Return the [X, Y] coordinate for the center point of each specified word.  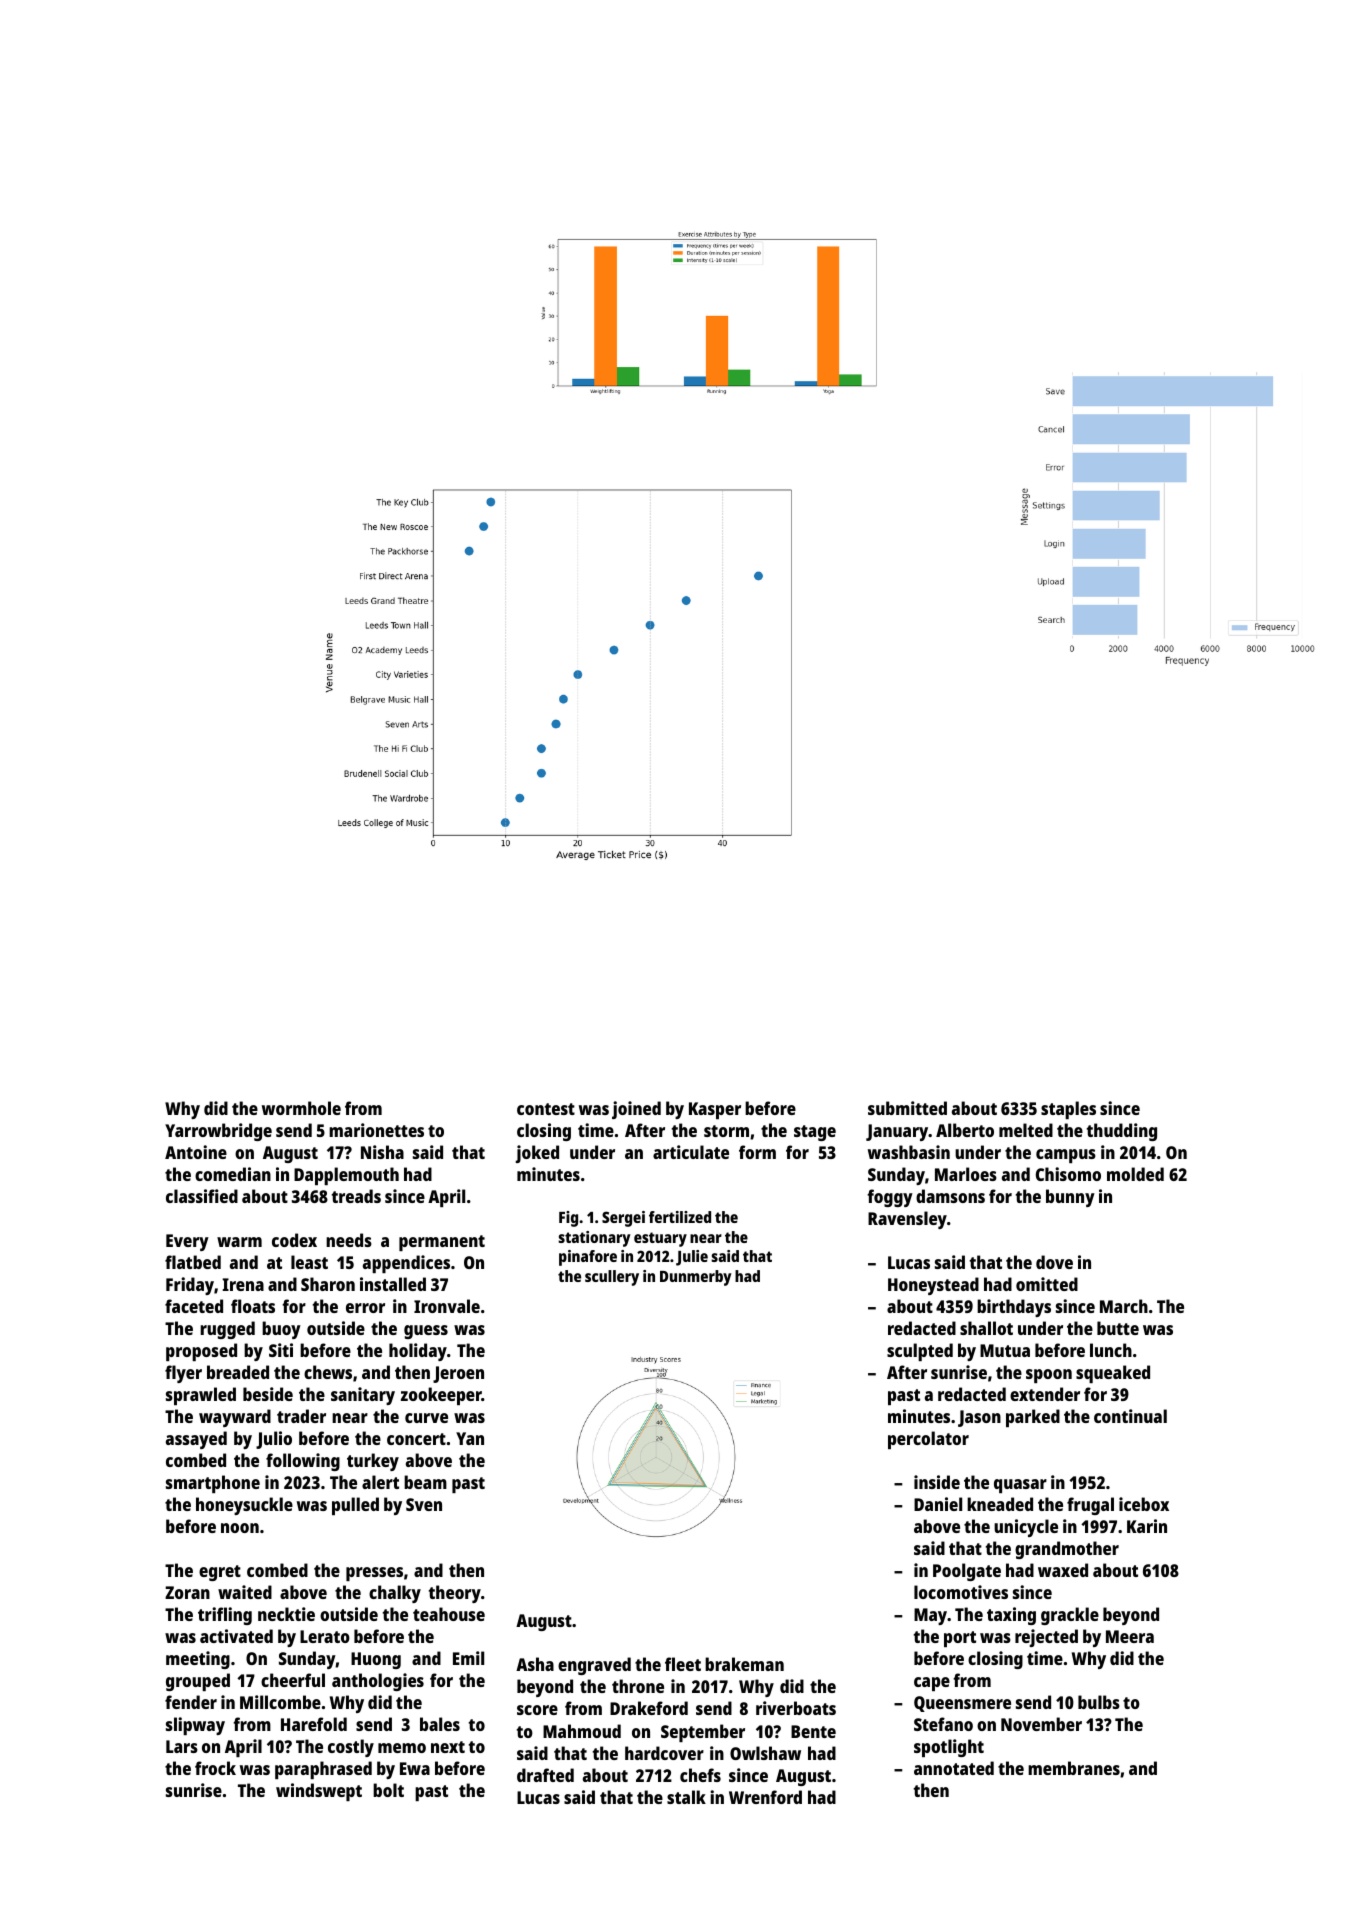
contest [546, 1109]
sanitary [363, 1396]
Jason [979, 1418]
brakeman [744, 1664]
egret [220, 1573]
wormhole [301, 1108]
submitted [907, 1108]
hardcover [664, 1753]
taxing [1011, 1616]
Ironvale [447, 1306]
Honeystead [933, 1286]
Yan [470, 1438]
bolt [388, 1790]
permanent [442, 1243]
